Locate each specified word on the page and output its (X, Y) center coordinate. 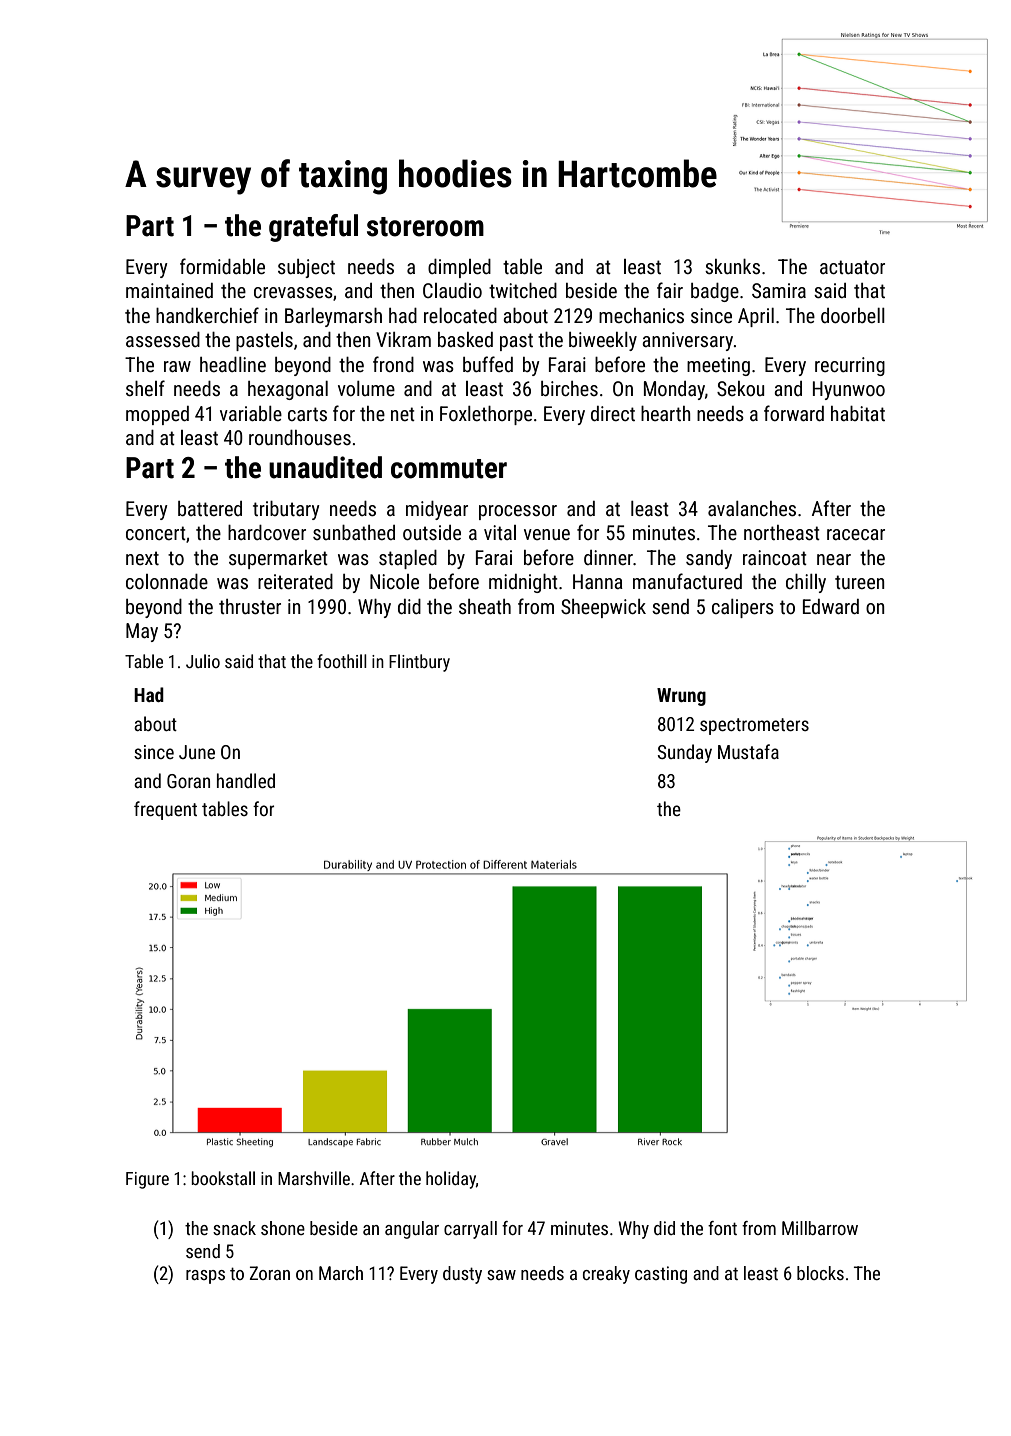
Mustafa (748, 751)
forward (794, 413)
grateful (313, 228)
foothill (342, 661)
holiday (451, 1180)
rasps (205, 1277)
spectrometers (754, 726)
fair (670, 290)
